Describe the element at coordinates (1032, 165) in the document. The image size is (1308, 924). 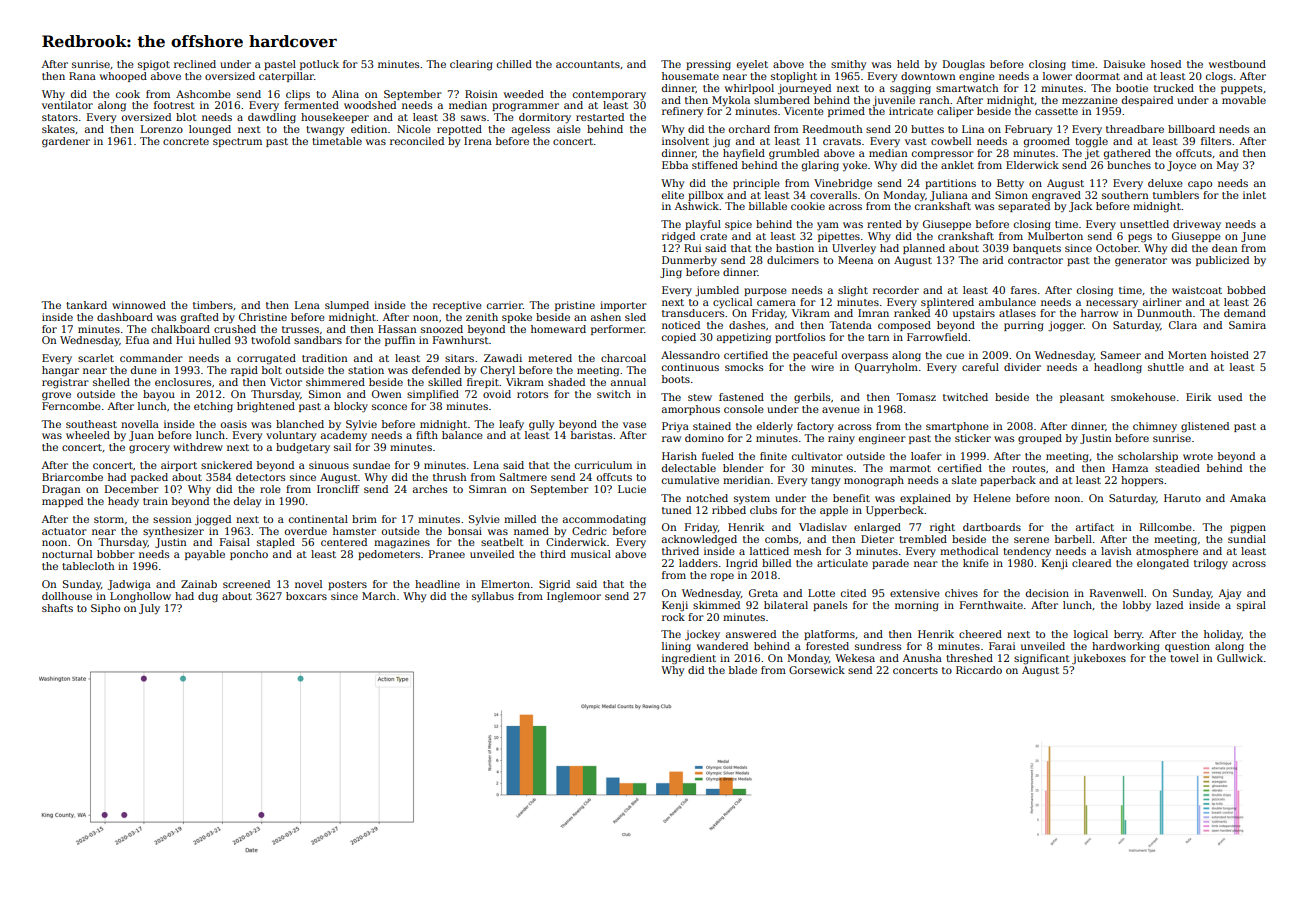
I see `Elderwick` at that location.
